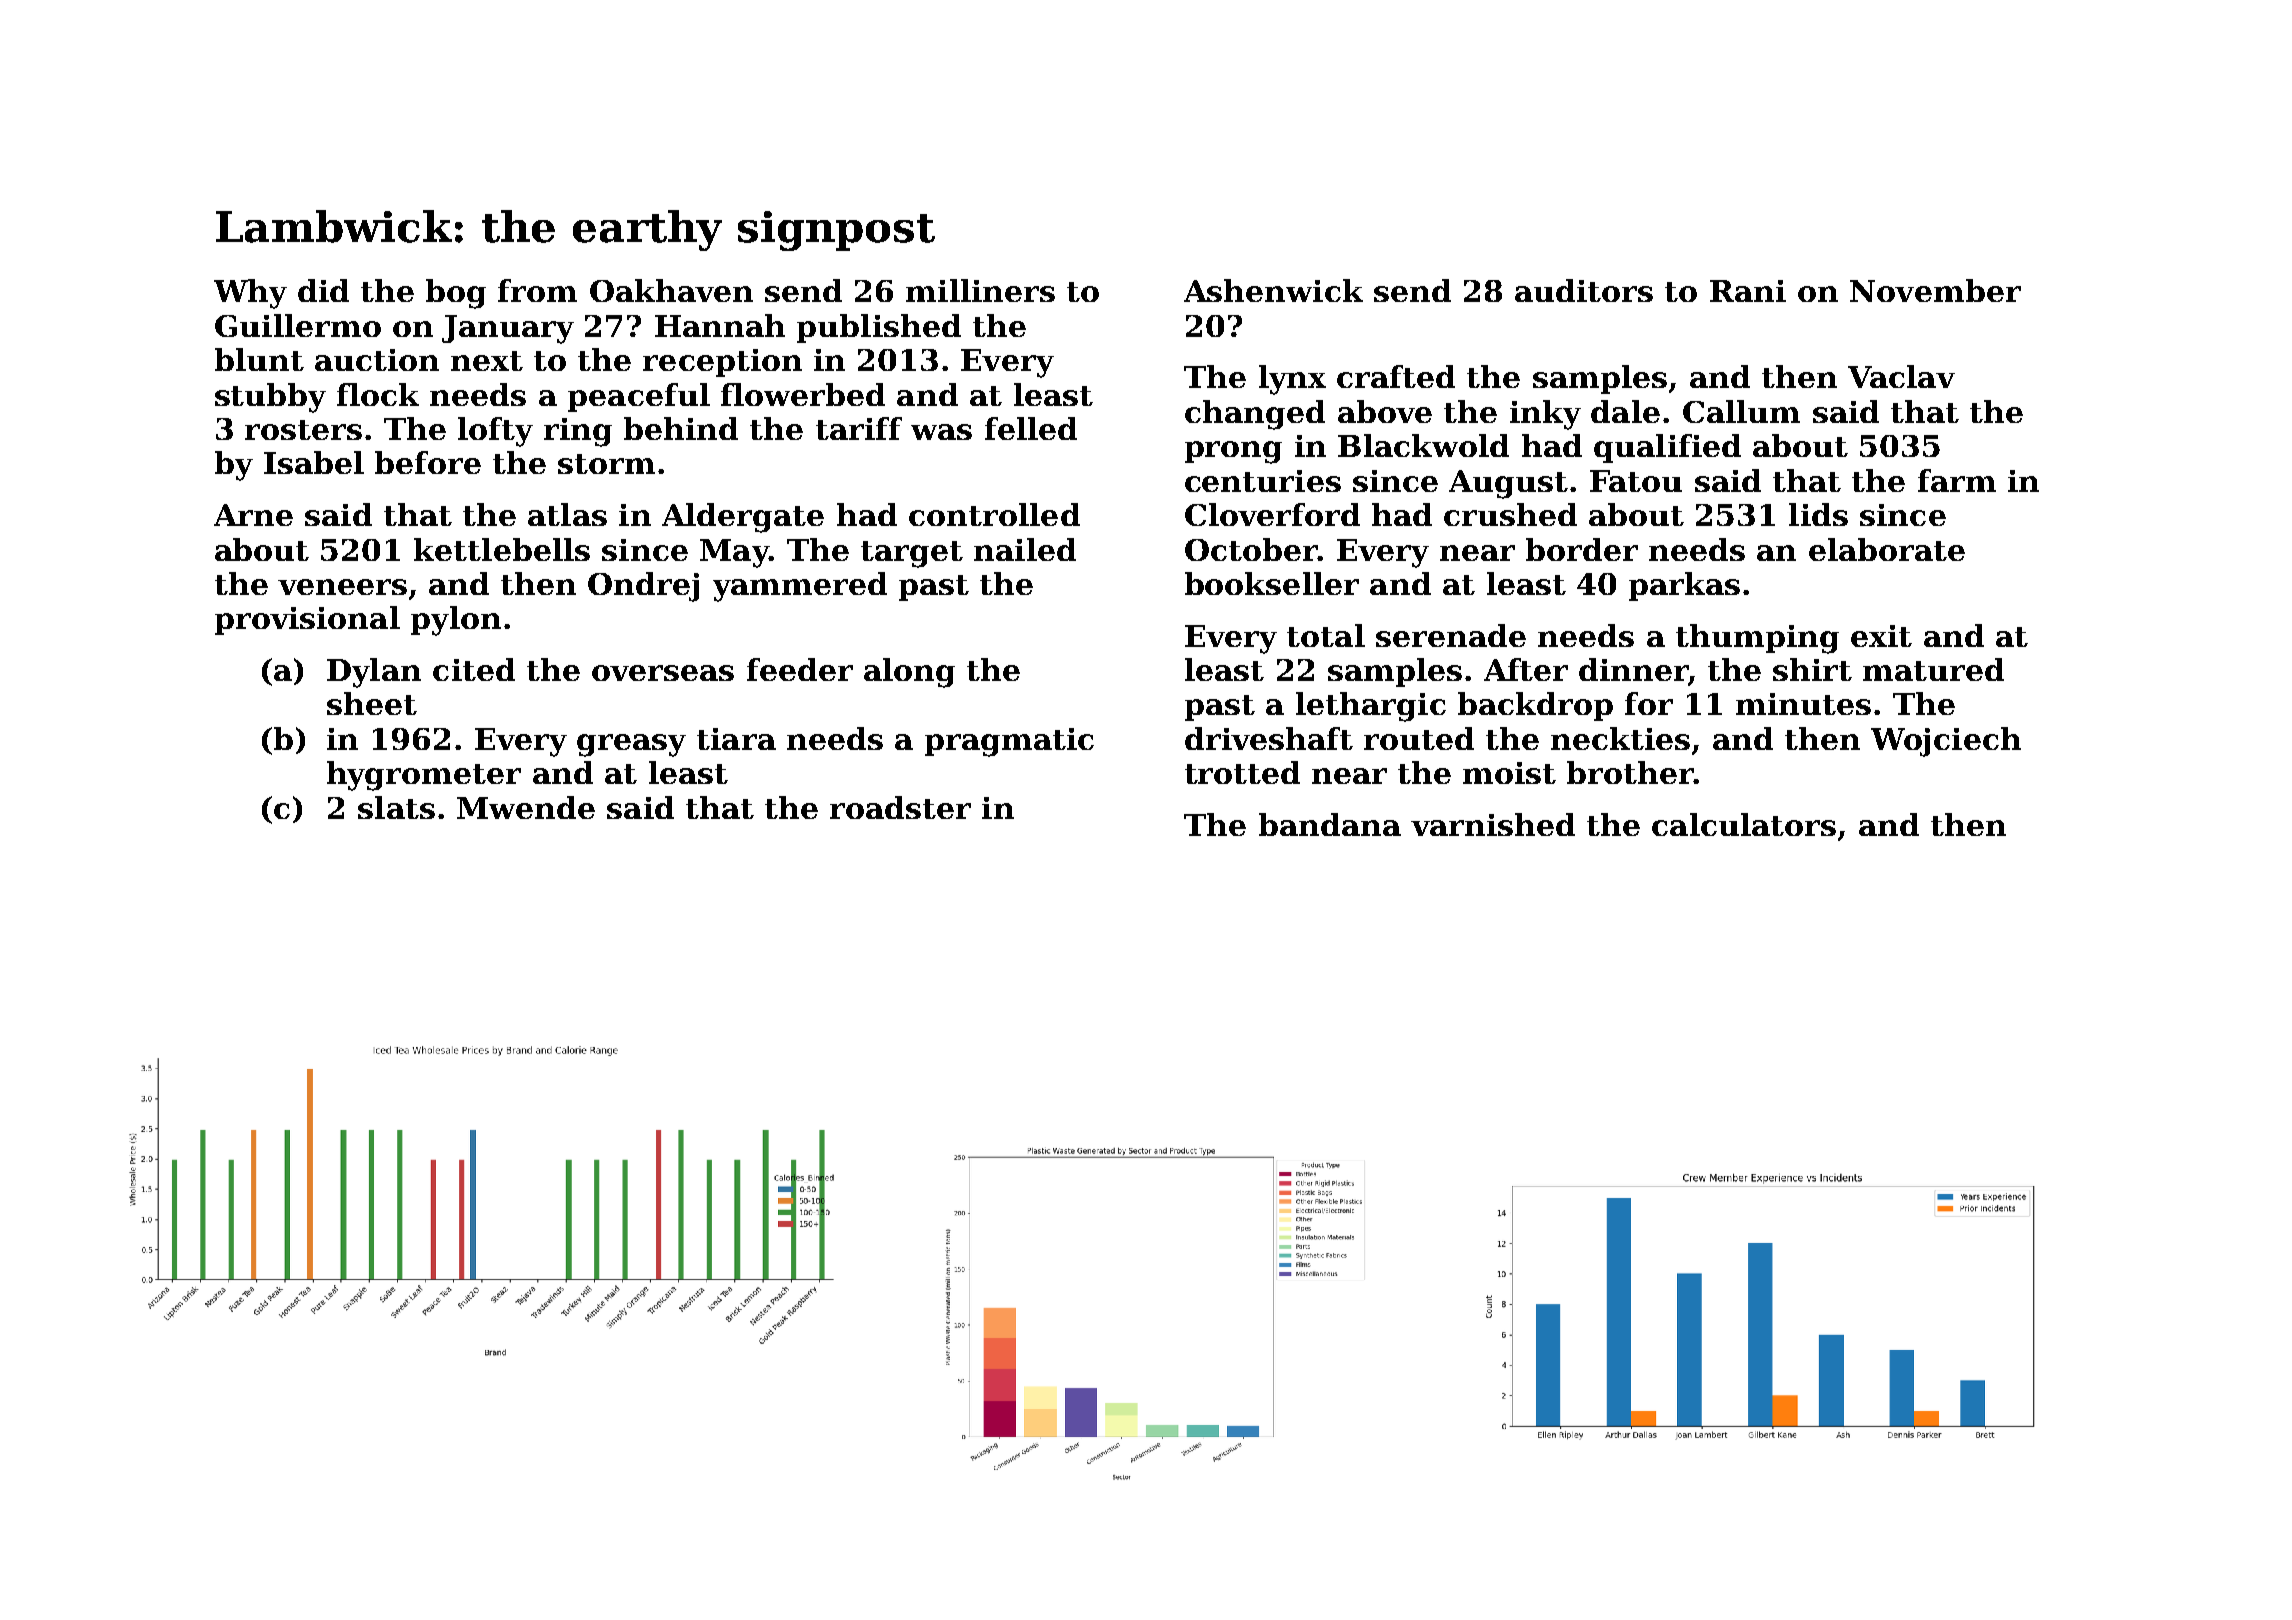 This document has width=2292, height=1620. What do you see at coordinates (909, 673) in the document?
I see `along` at bounding box center [909, 673].
